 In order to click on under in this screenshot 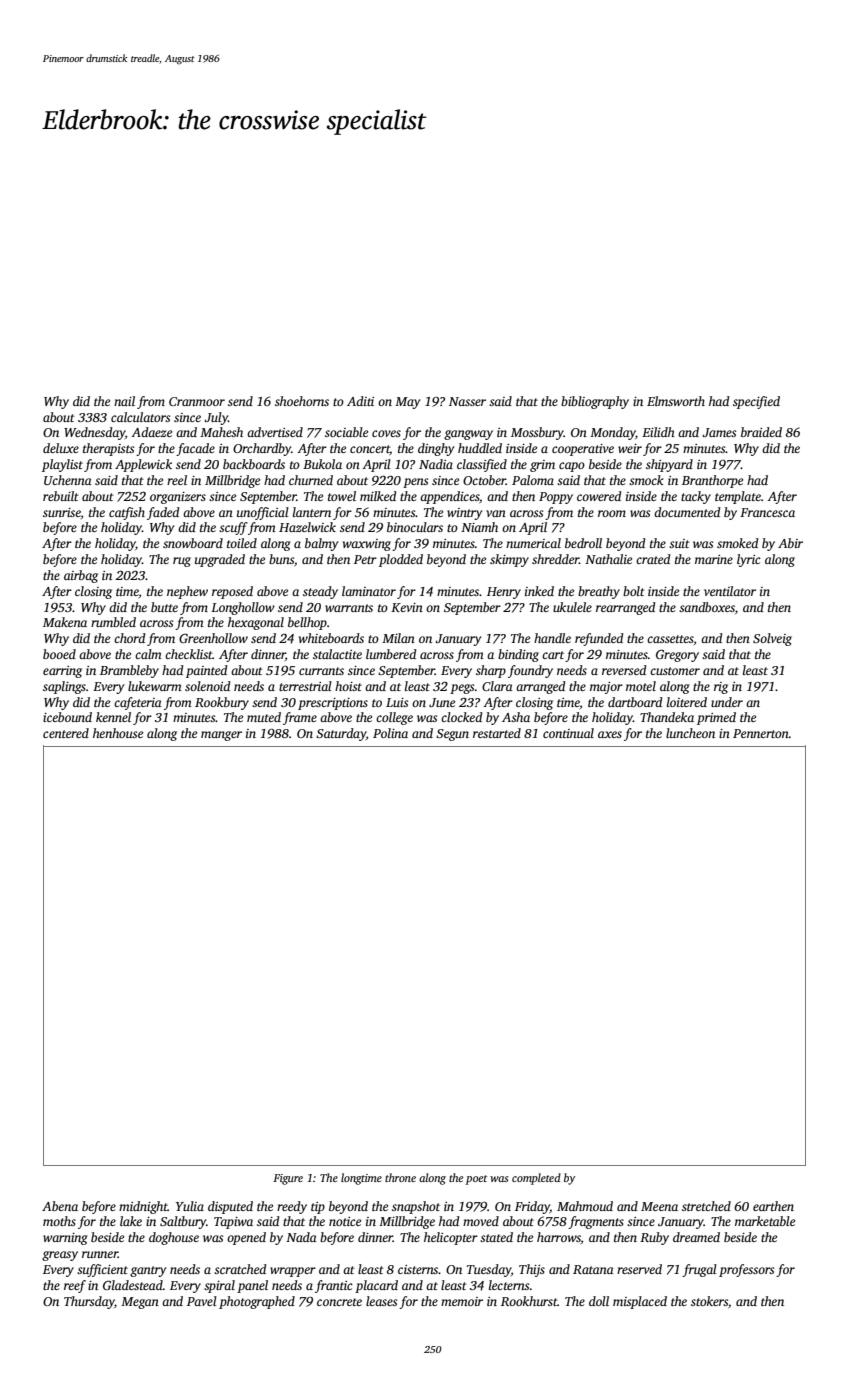, I will do `click(727, 702)`.
